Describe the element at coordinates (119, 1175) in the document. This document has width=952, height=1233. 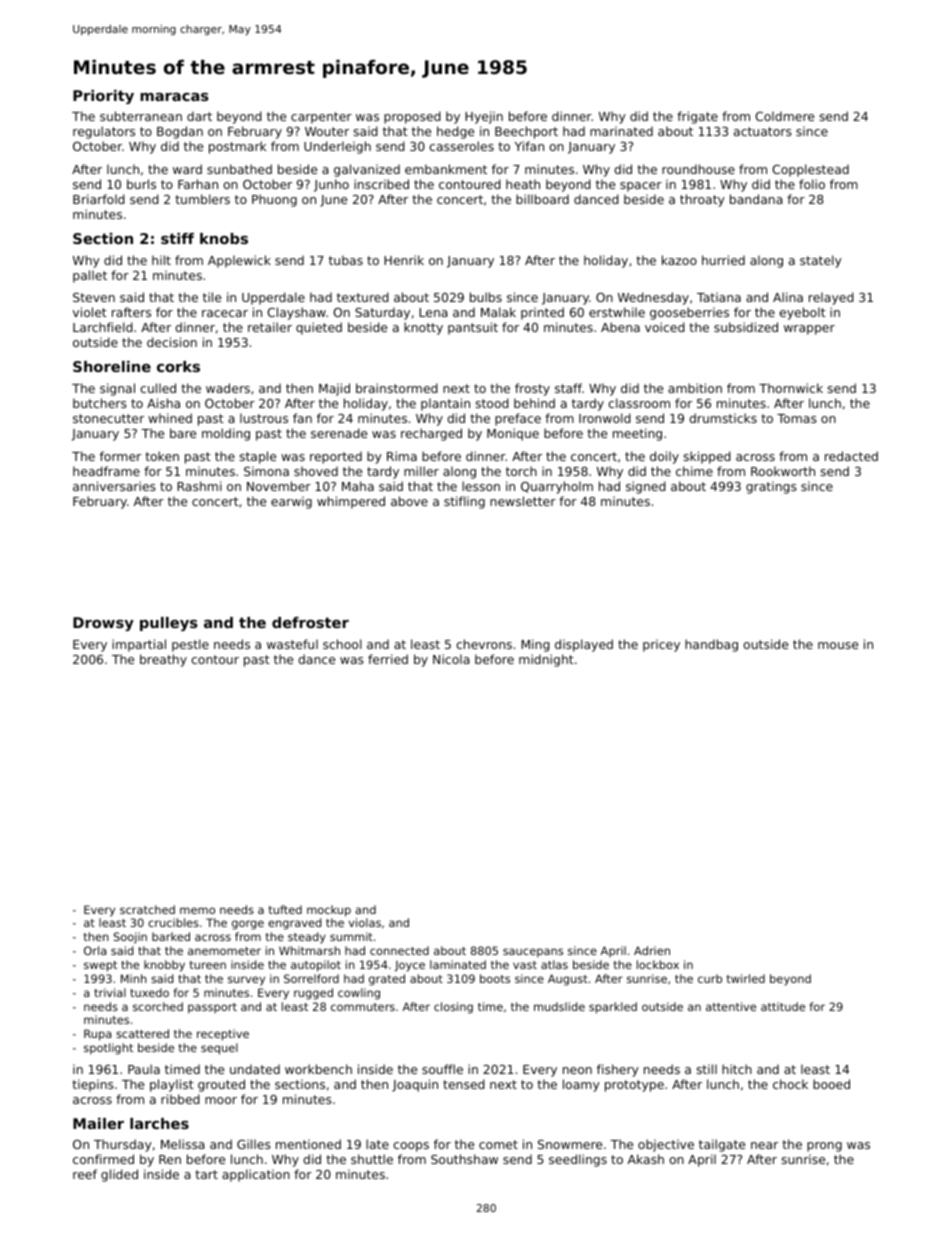
I see `glided` at that location.
